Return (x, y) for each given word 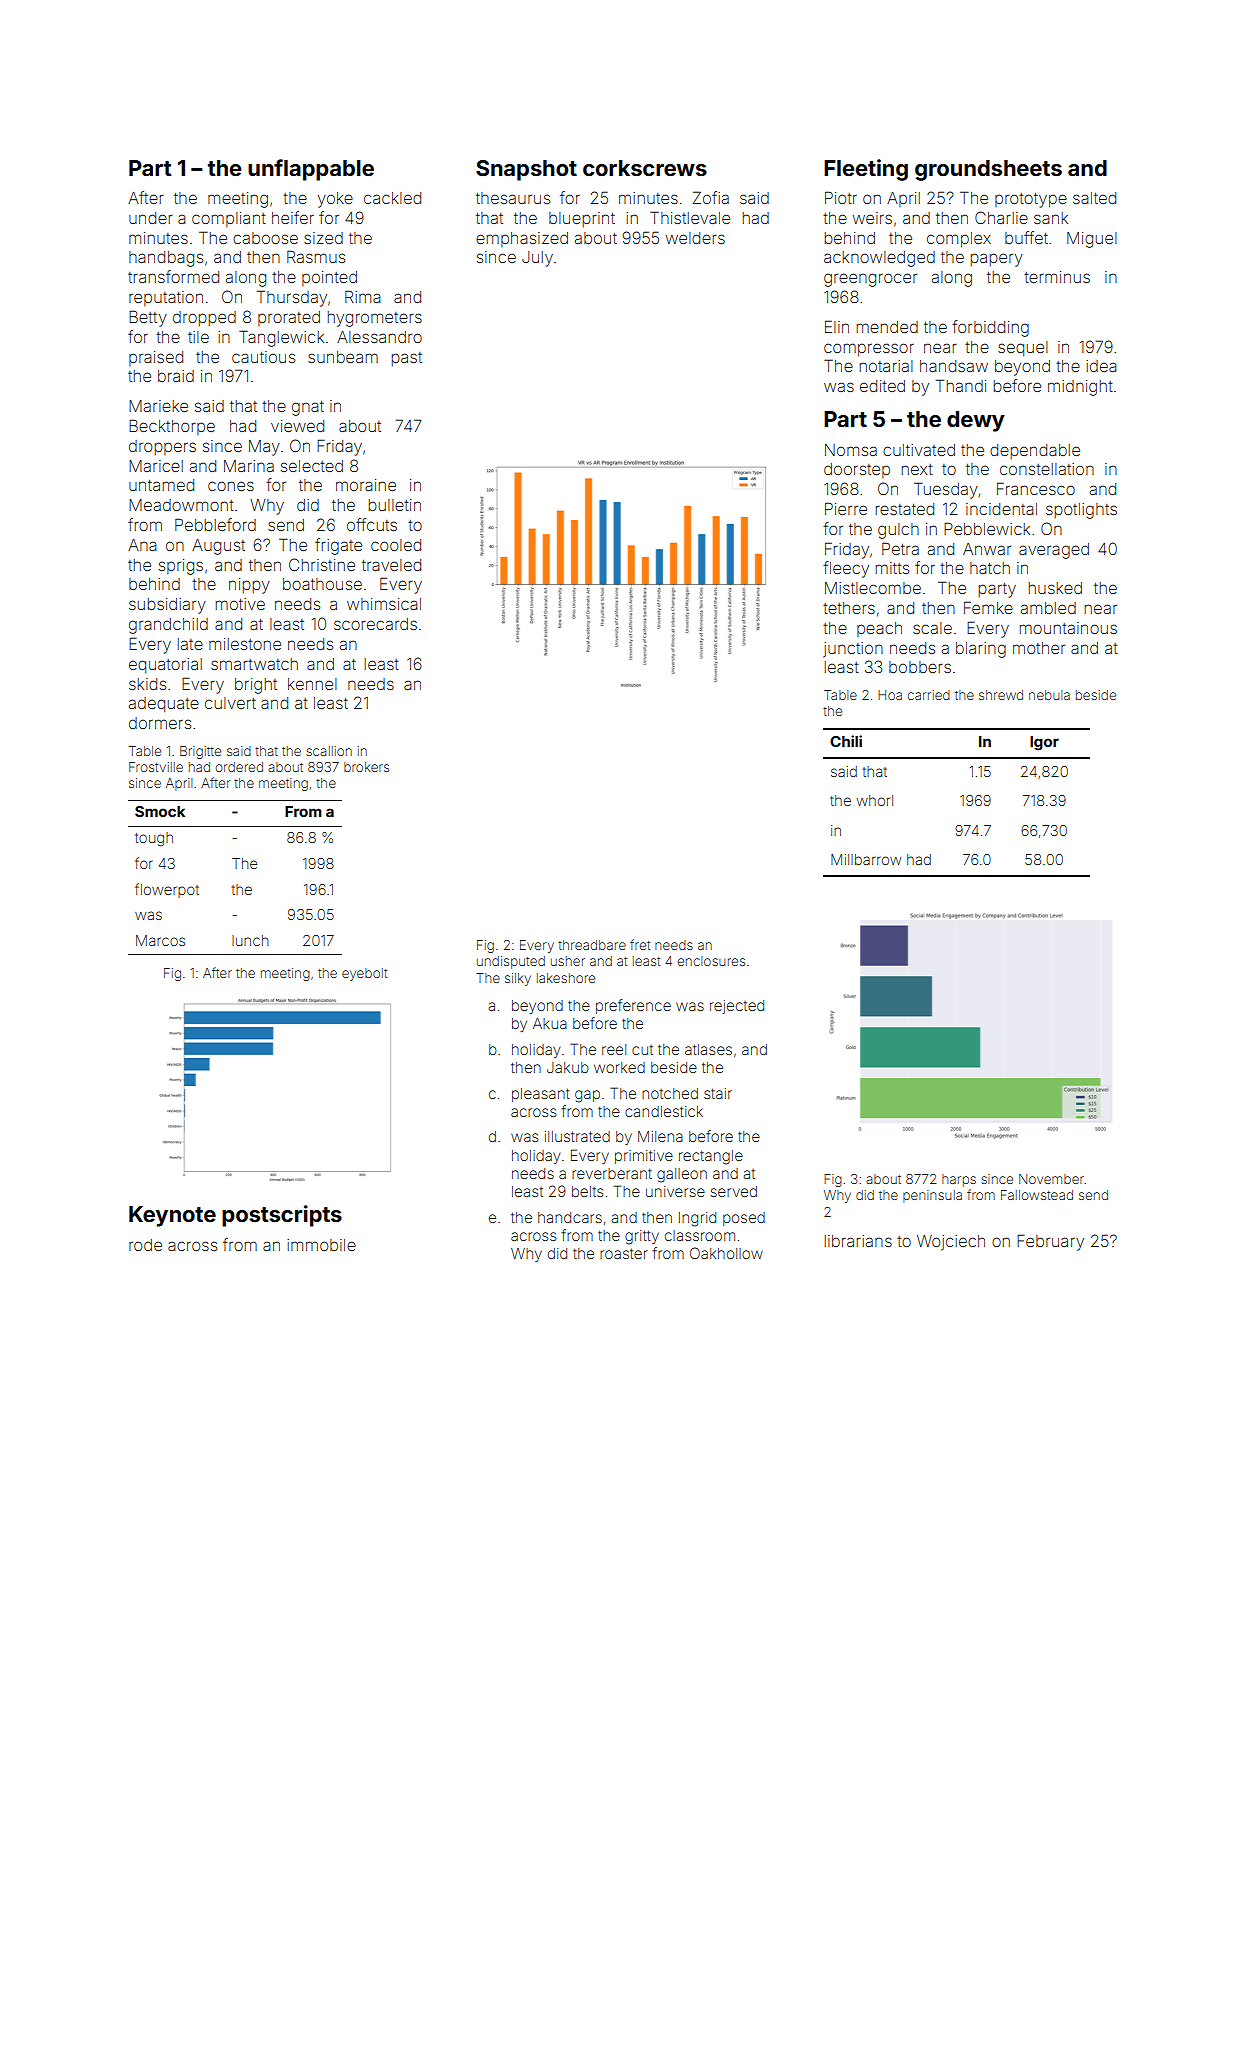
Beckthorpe (172, 427)
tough (154, 839)
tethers (849, 608)
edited (882, 386)
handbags (166, 259)
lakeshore (566, 978)
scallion (329, 751)
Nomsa (851, 450)
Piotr (841, 197)
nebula (1049, 695)
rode (145, 1245)
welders (695, 238)
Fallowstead (1037, 1195)
